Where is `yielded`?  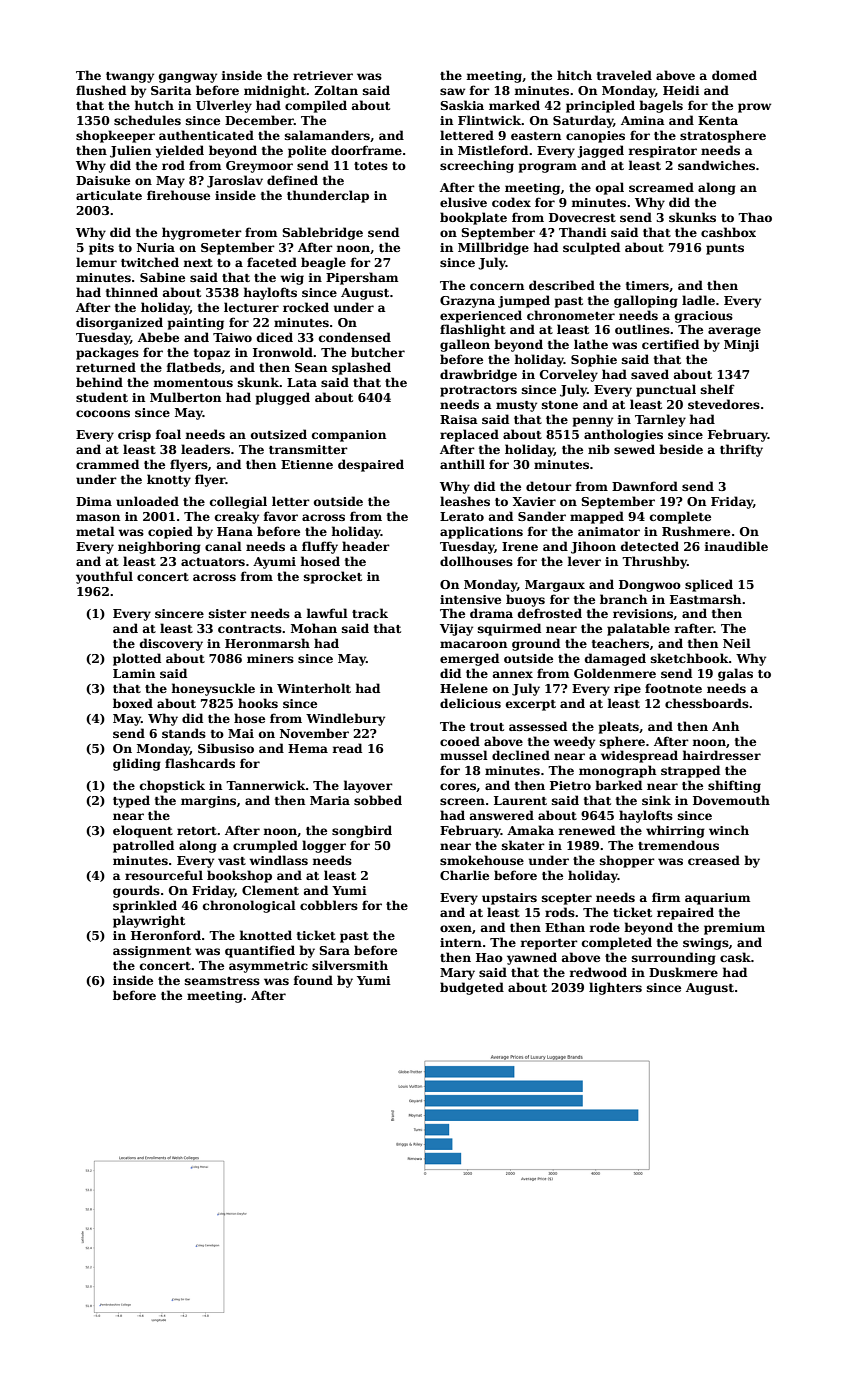
yielded is located at coordinates (179, 151).
